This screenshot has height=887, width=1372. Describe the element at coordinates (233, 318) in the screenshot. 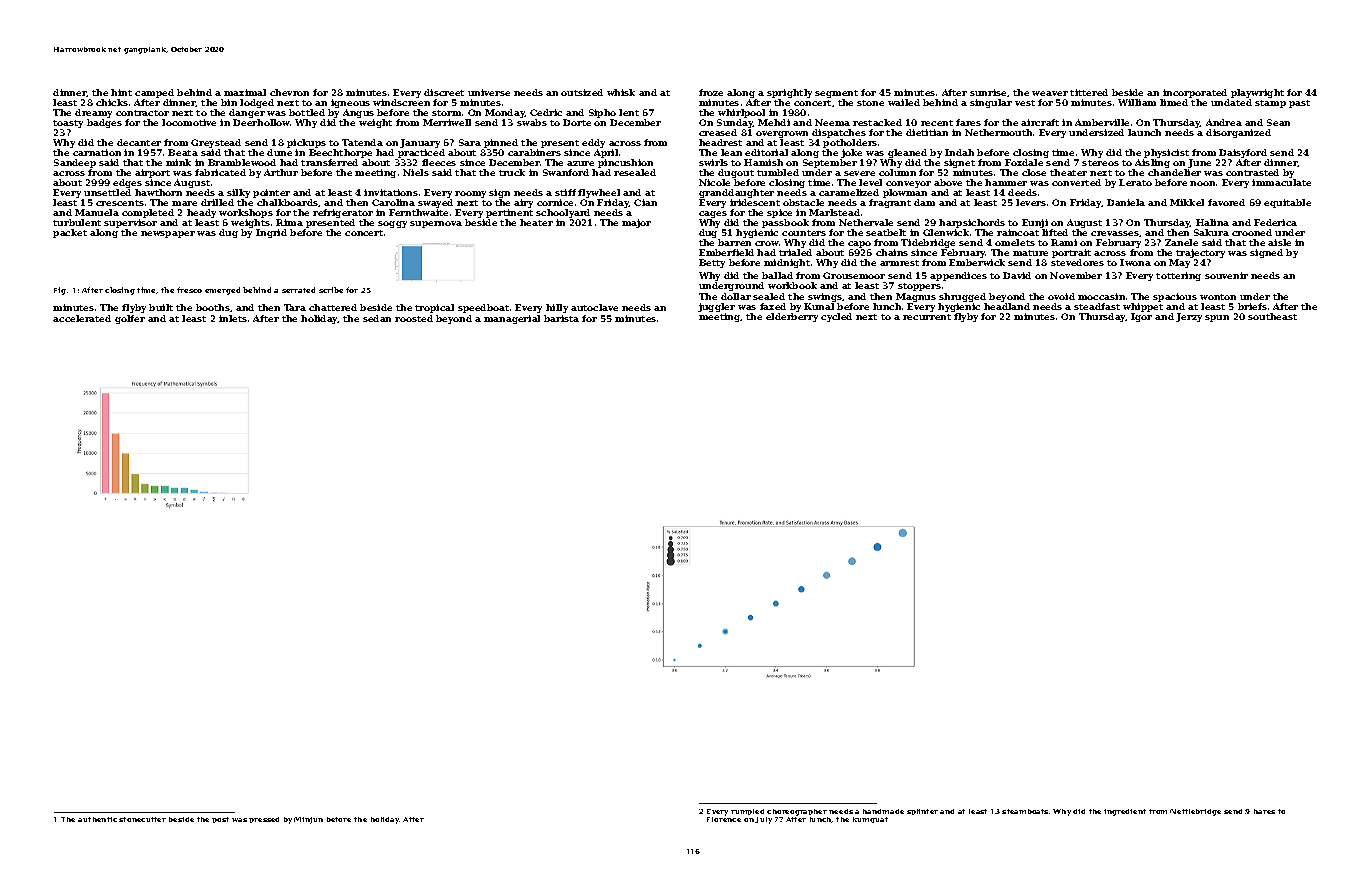

I see `inlets` at that location.
